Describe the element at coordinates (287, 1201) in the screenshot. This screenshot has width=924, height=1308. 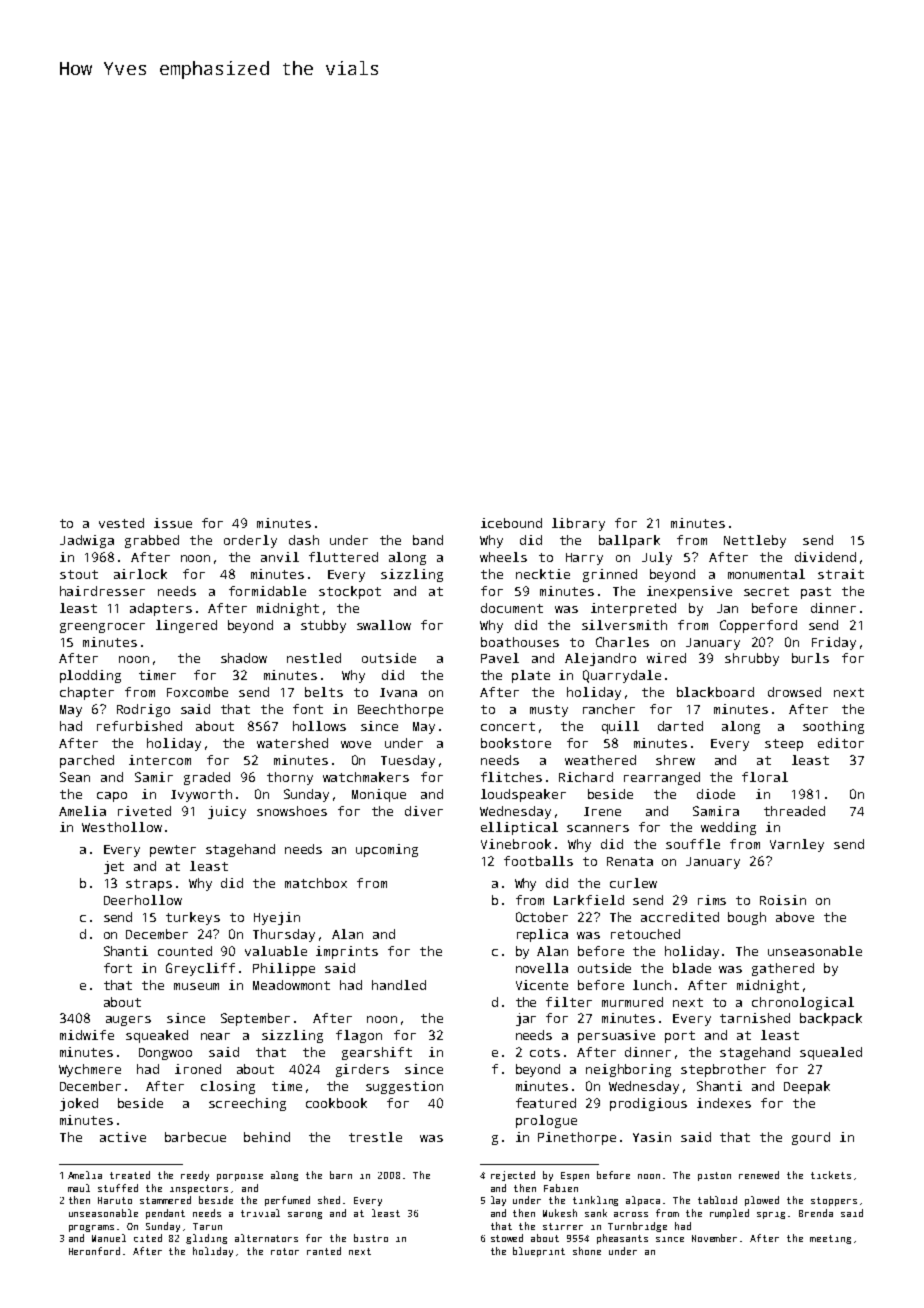
I see `perfumed` at that location.
